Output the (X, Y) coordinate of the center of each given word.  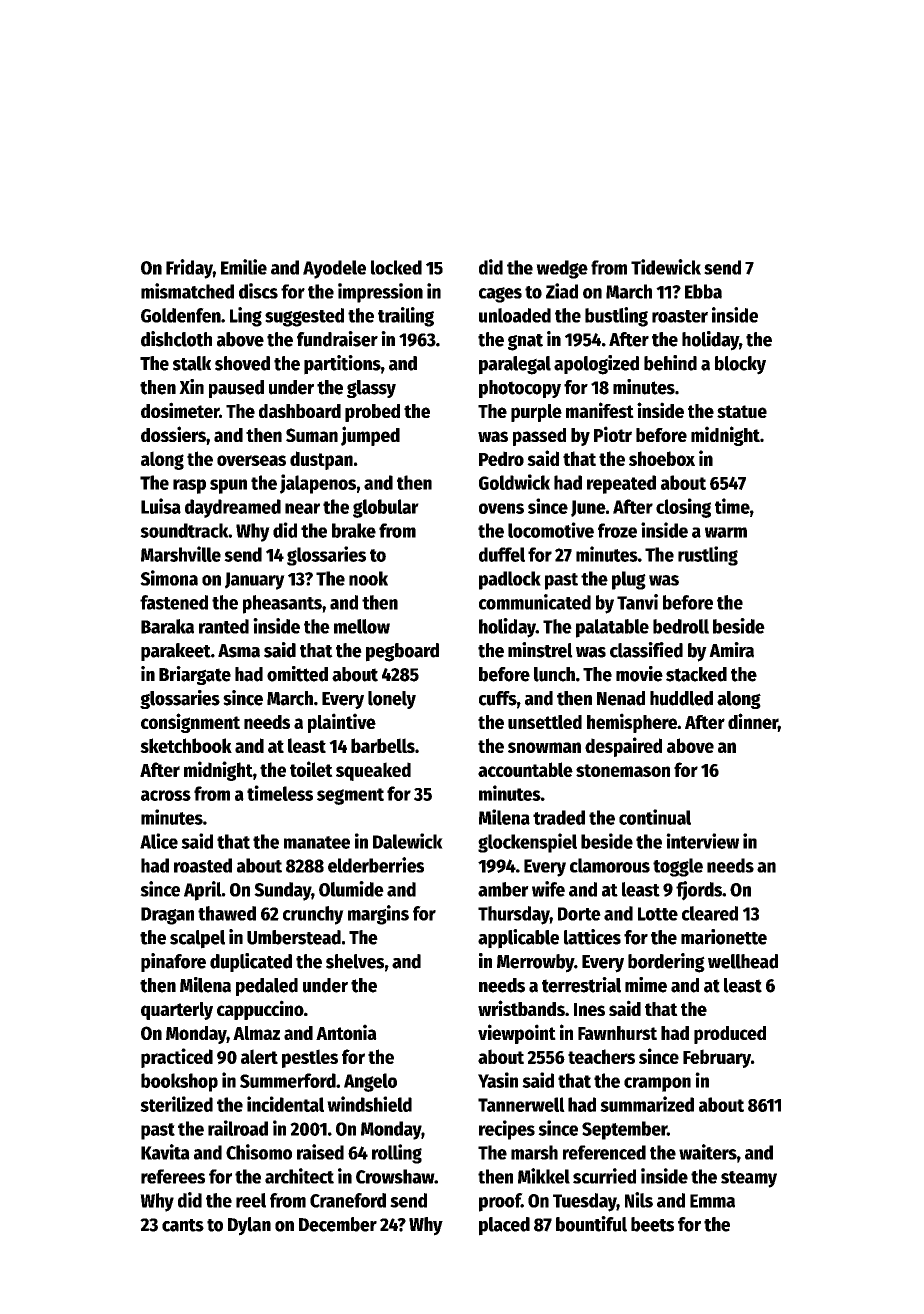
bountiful (591, 1224)
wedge (562, 269)
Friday (189, 269)
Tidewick (666, 267)
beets (652, 1224)
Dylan (249, 1226)
